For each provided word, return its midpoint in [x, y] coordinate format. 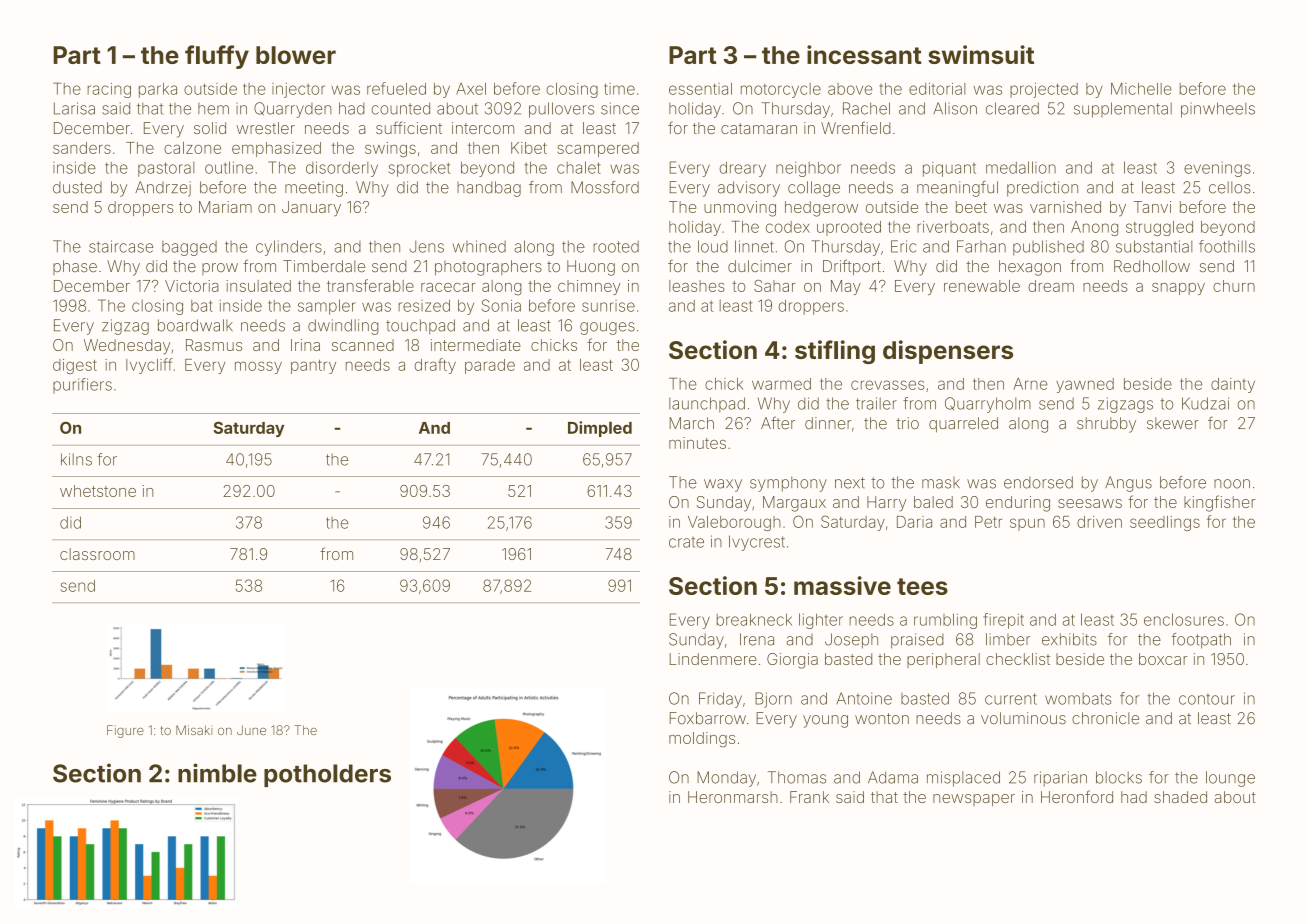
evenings [1217, 169]
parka [158, 90]
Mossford [605, 187]
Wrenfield [856, 127]
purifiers [82, 386]
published [1048, 248]
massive [842, 585]
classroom [97, 554]
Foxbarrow [708, 718]
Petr [988, 522]
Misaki [194, 730]
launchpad [707, 405]
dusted [77, 187]
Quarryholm [988, 405]
